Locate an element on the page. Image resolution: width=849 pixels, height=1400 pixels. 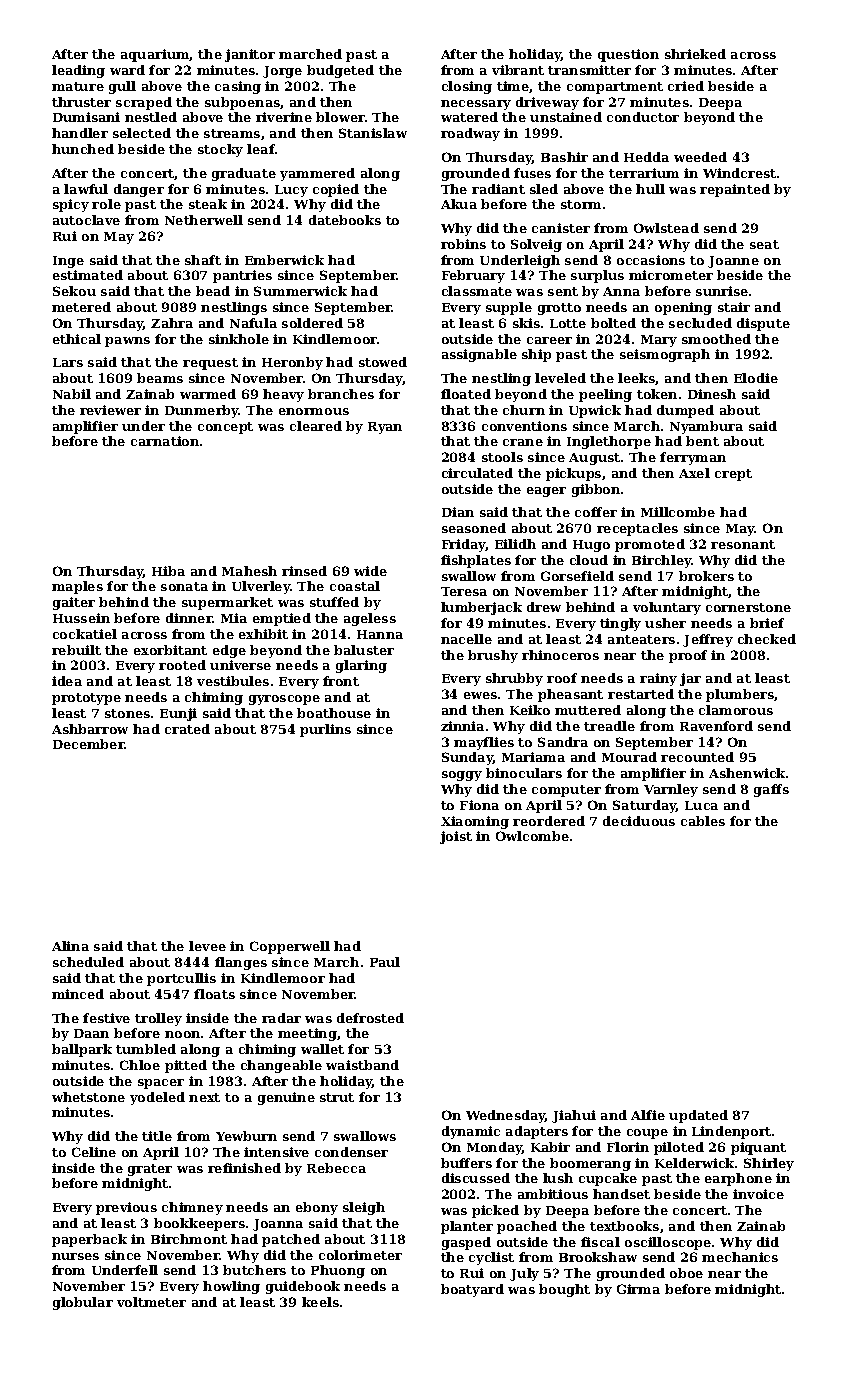
shrieked is located at coordinates (695, 54).
